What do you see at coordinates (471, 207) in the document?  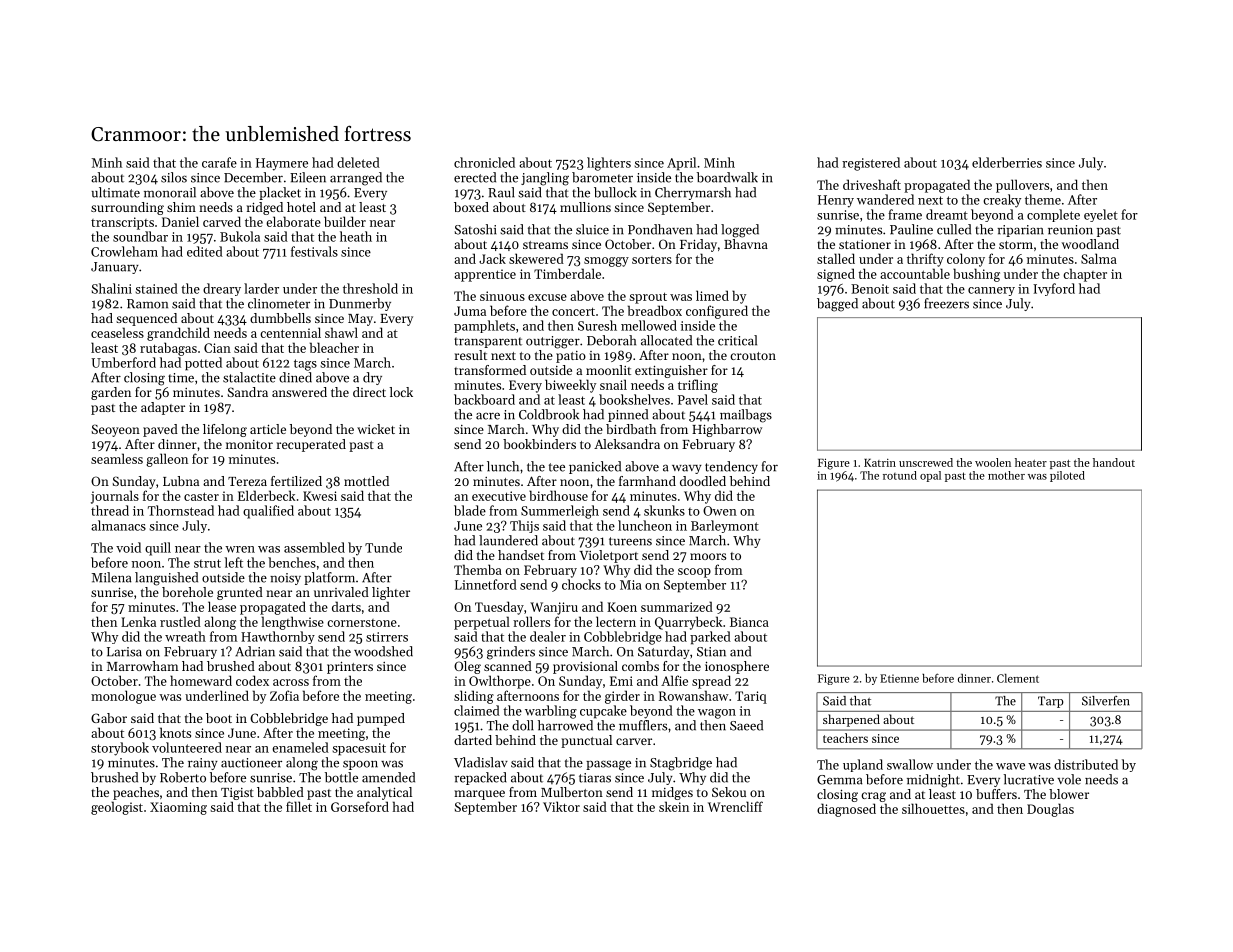 I see `boxed` at bounding box center [471, 207].
